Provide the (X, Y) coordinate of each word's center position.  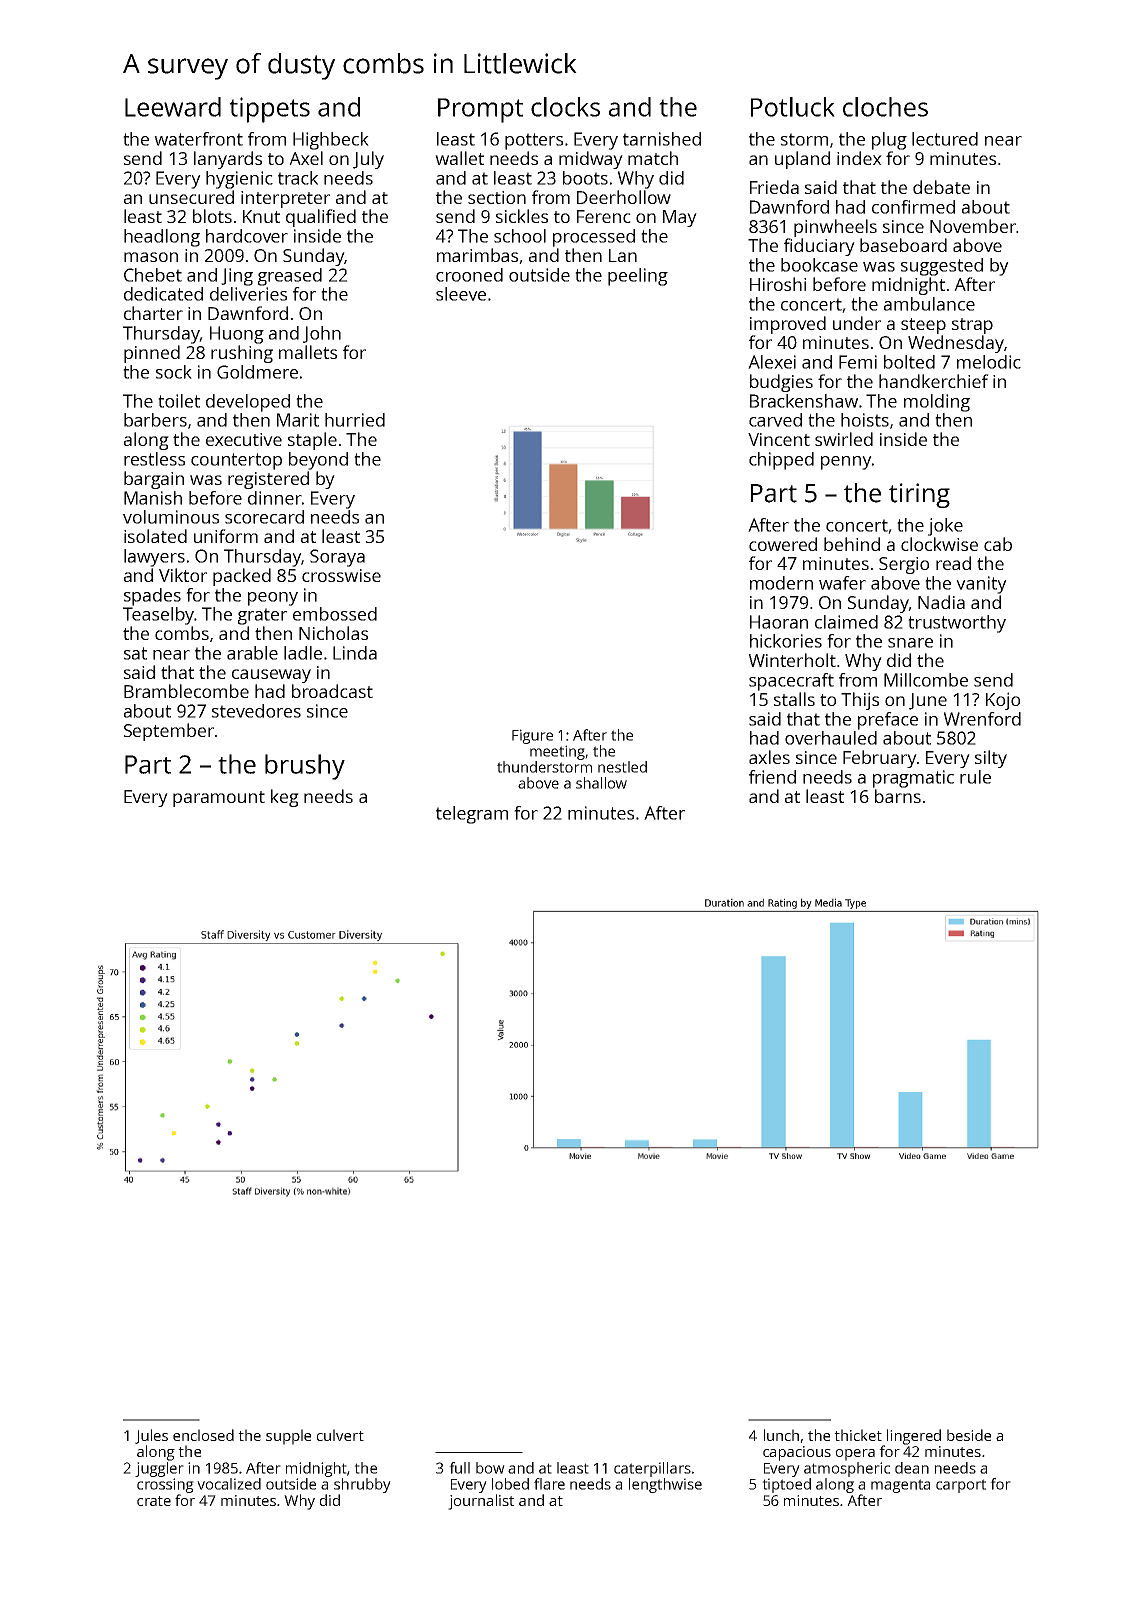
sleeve (461, 294)
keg (285, 798)
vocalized (229, 1484)
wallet (459, 158)
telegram (472, 815)
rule (975, 777)
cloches (885, 107)
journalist (481, 1502)
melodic (989, 362)
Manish (153, 498)
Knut (261, 216)
